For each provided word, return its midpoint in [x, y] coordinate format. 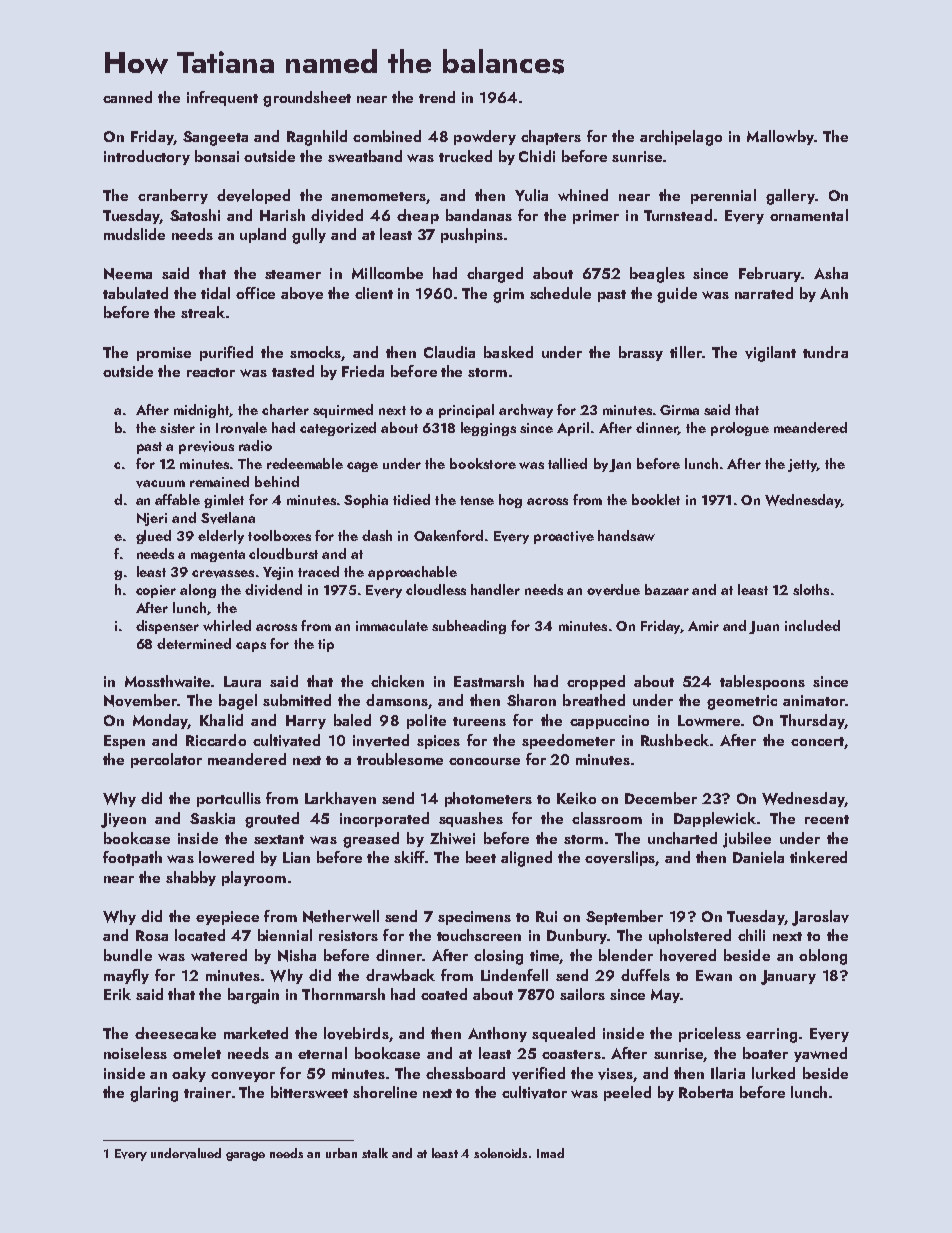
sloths [811, 589]
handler [495, 589]
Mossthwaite [167, 681]
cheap [418, 216]
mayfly [126, 976]
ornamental [809, 215]
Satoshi [195, 215]
